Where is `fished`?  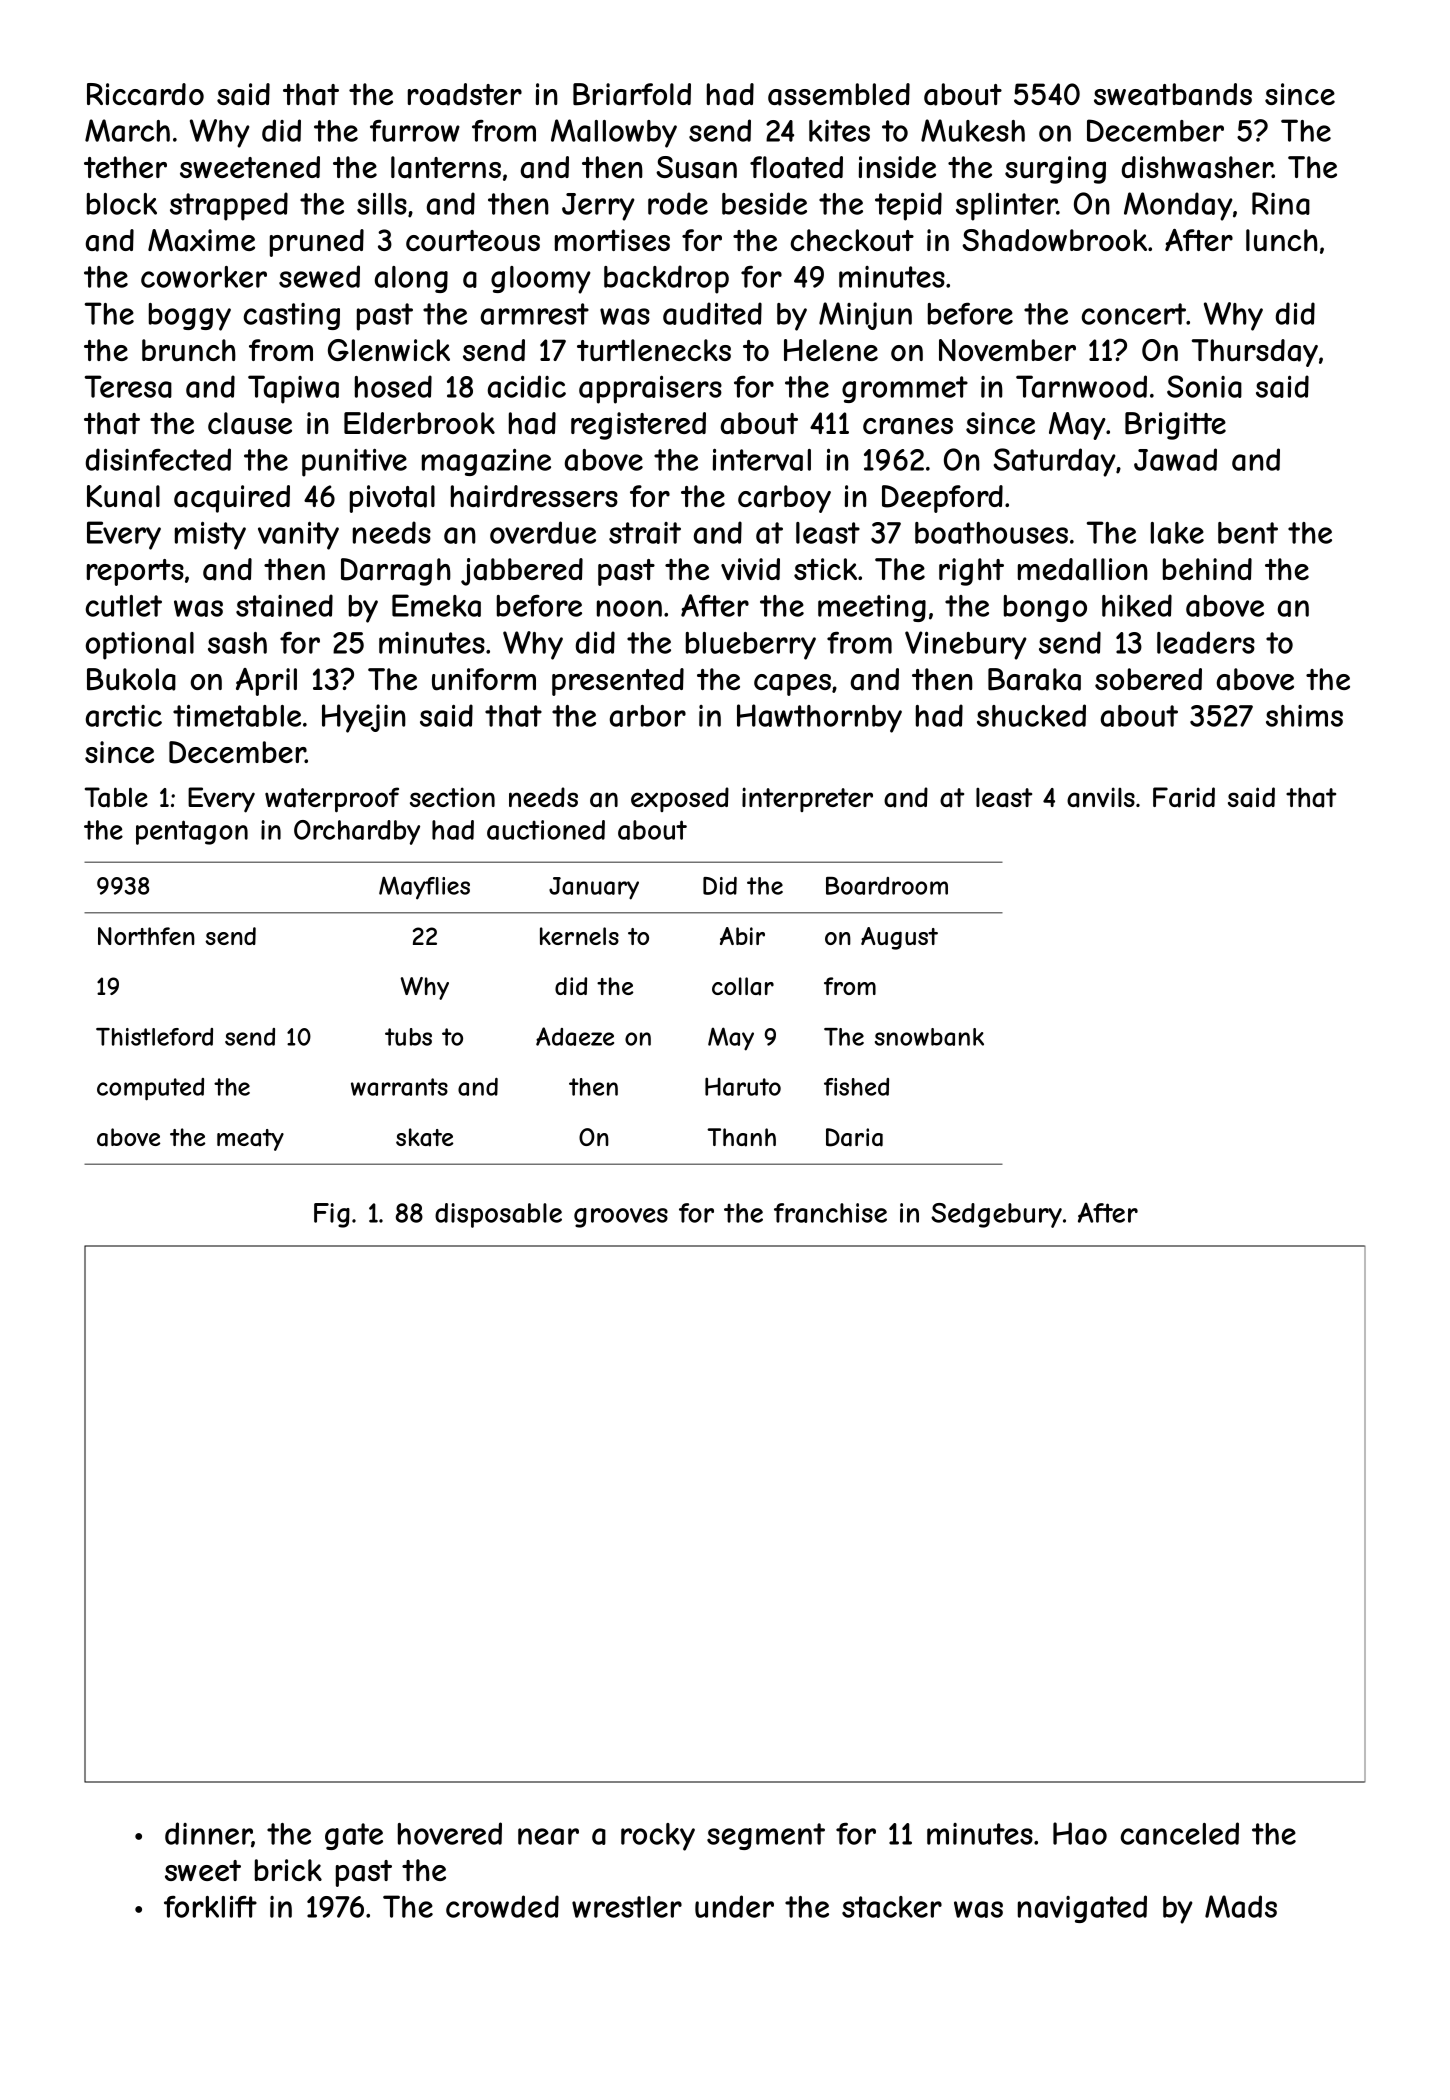
fished is located at coordinates (856, 1087).
